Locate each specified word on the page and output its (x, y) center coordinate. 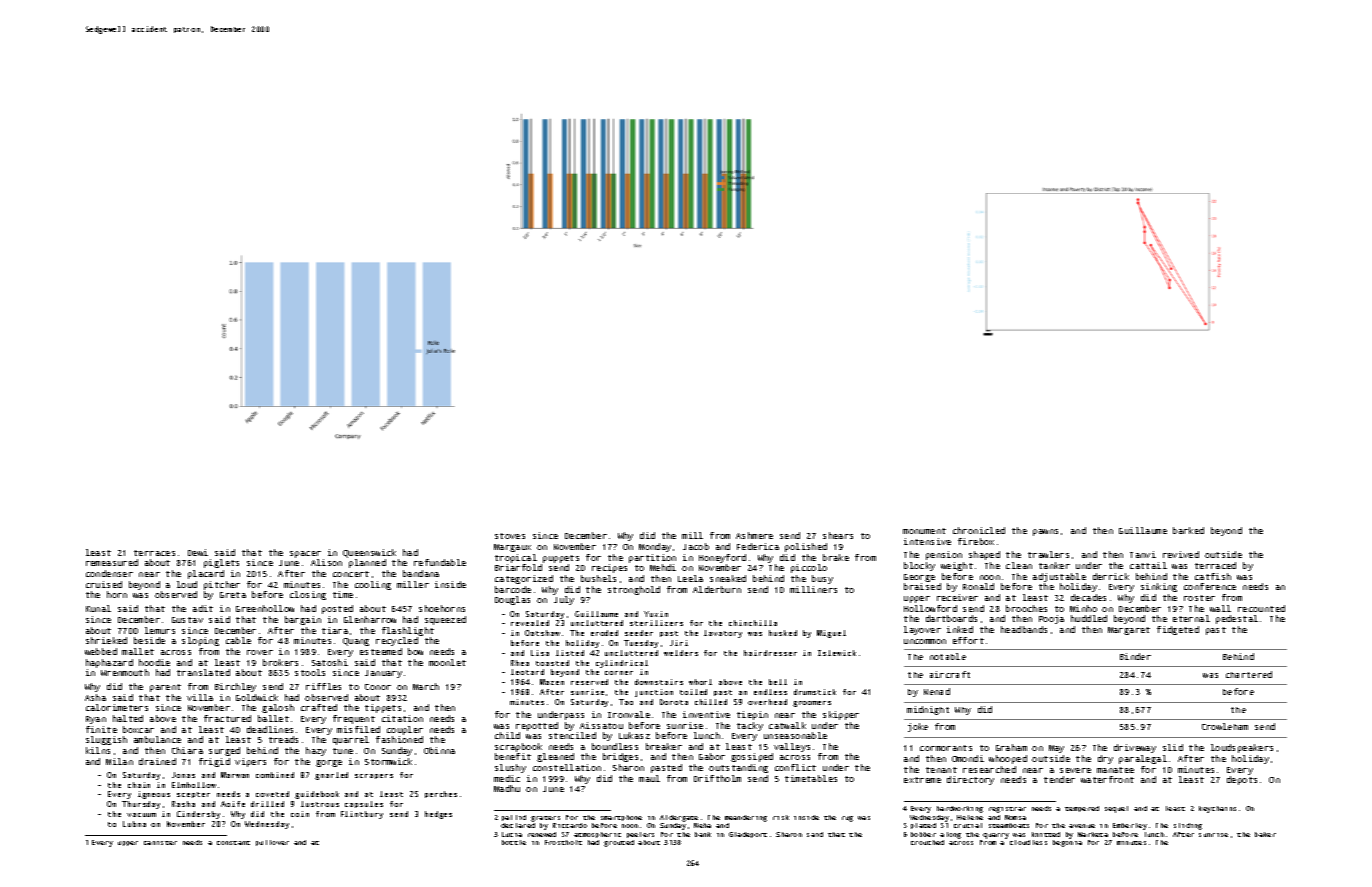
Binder (1135, 656)
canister (160, 843)
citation (402, 718)
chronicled (979, 530)
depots (1242, 780)
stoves (510, 536)
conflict (795, 767)
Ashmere (754, 535)
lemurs (160, 630)
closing (308, 595)
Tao (626, 702)
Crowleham (1225, 726)
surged (224, 751)
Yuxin (656, 614)
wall (1220, 608)
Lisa (540, 653)
